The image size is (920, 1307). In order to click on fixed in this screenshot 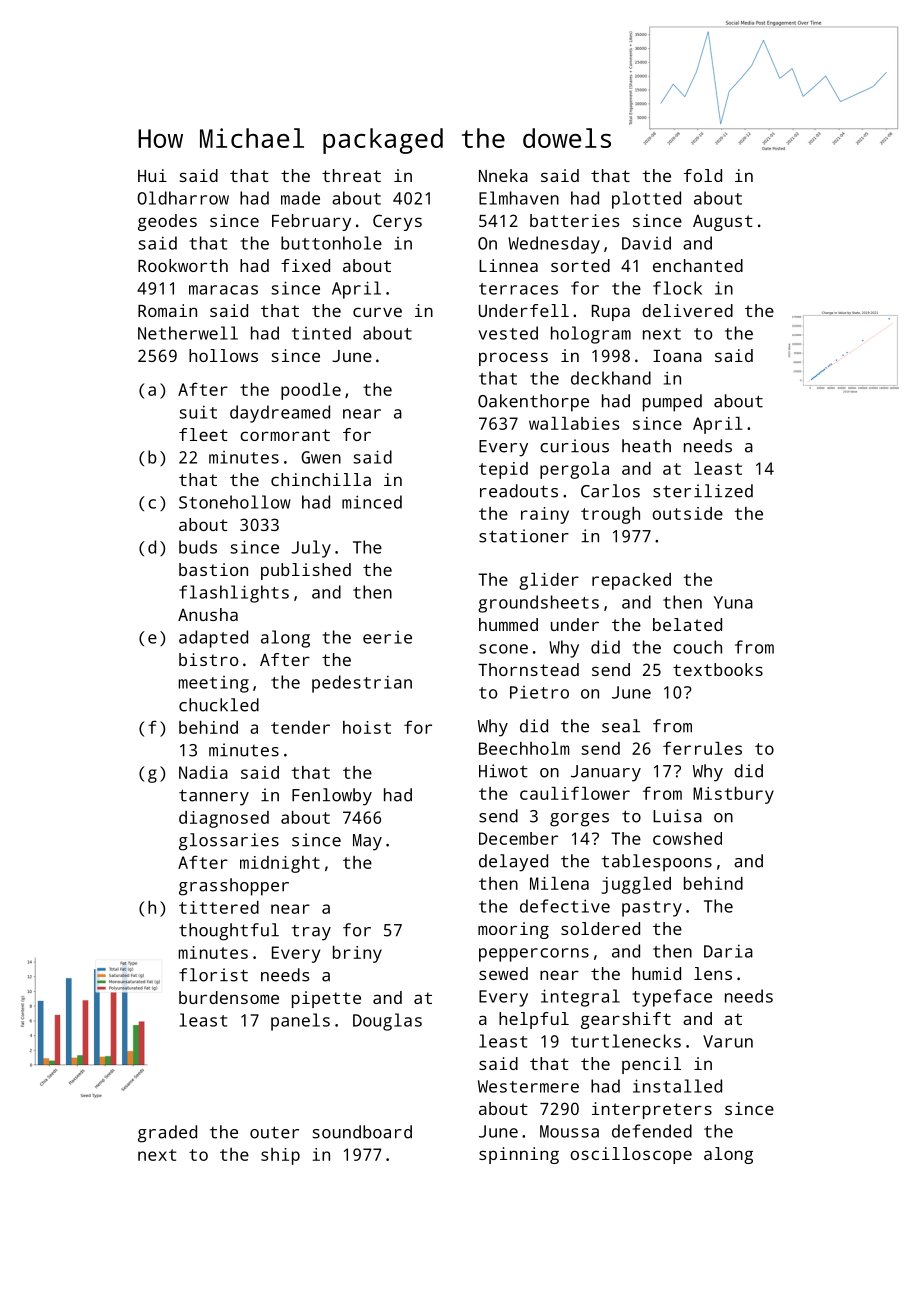, I will do `click(305, 265)`.
